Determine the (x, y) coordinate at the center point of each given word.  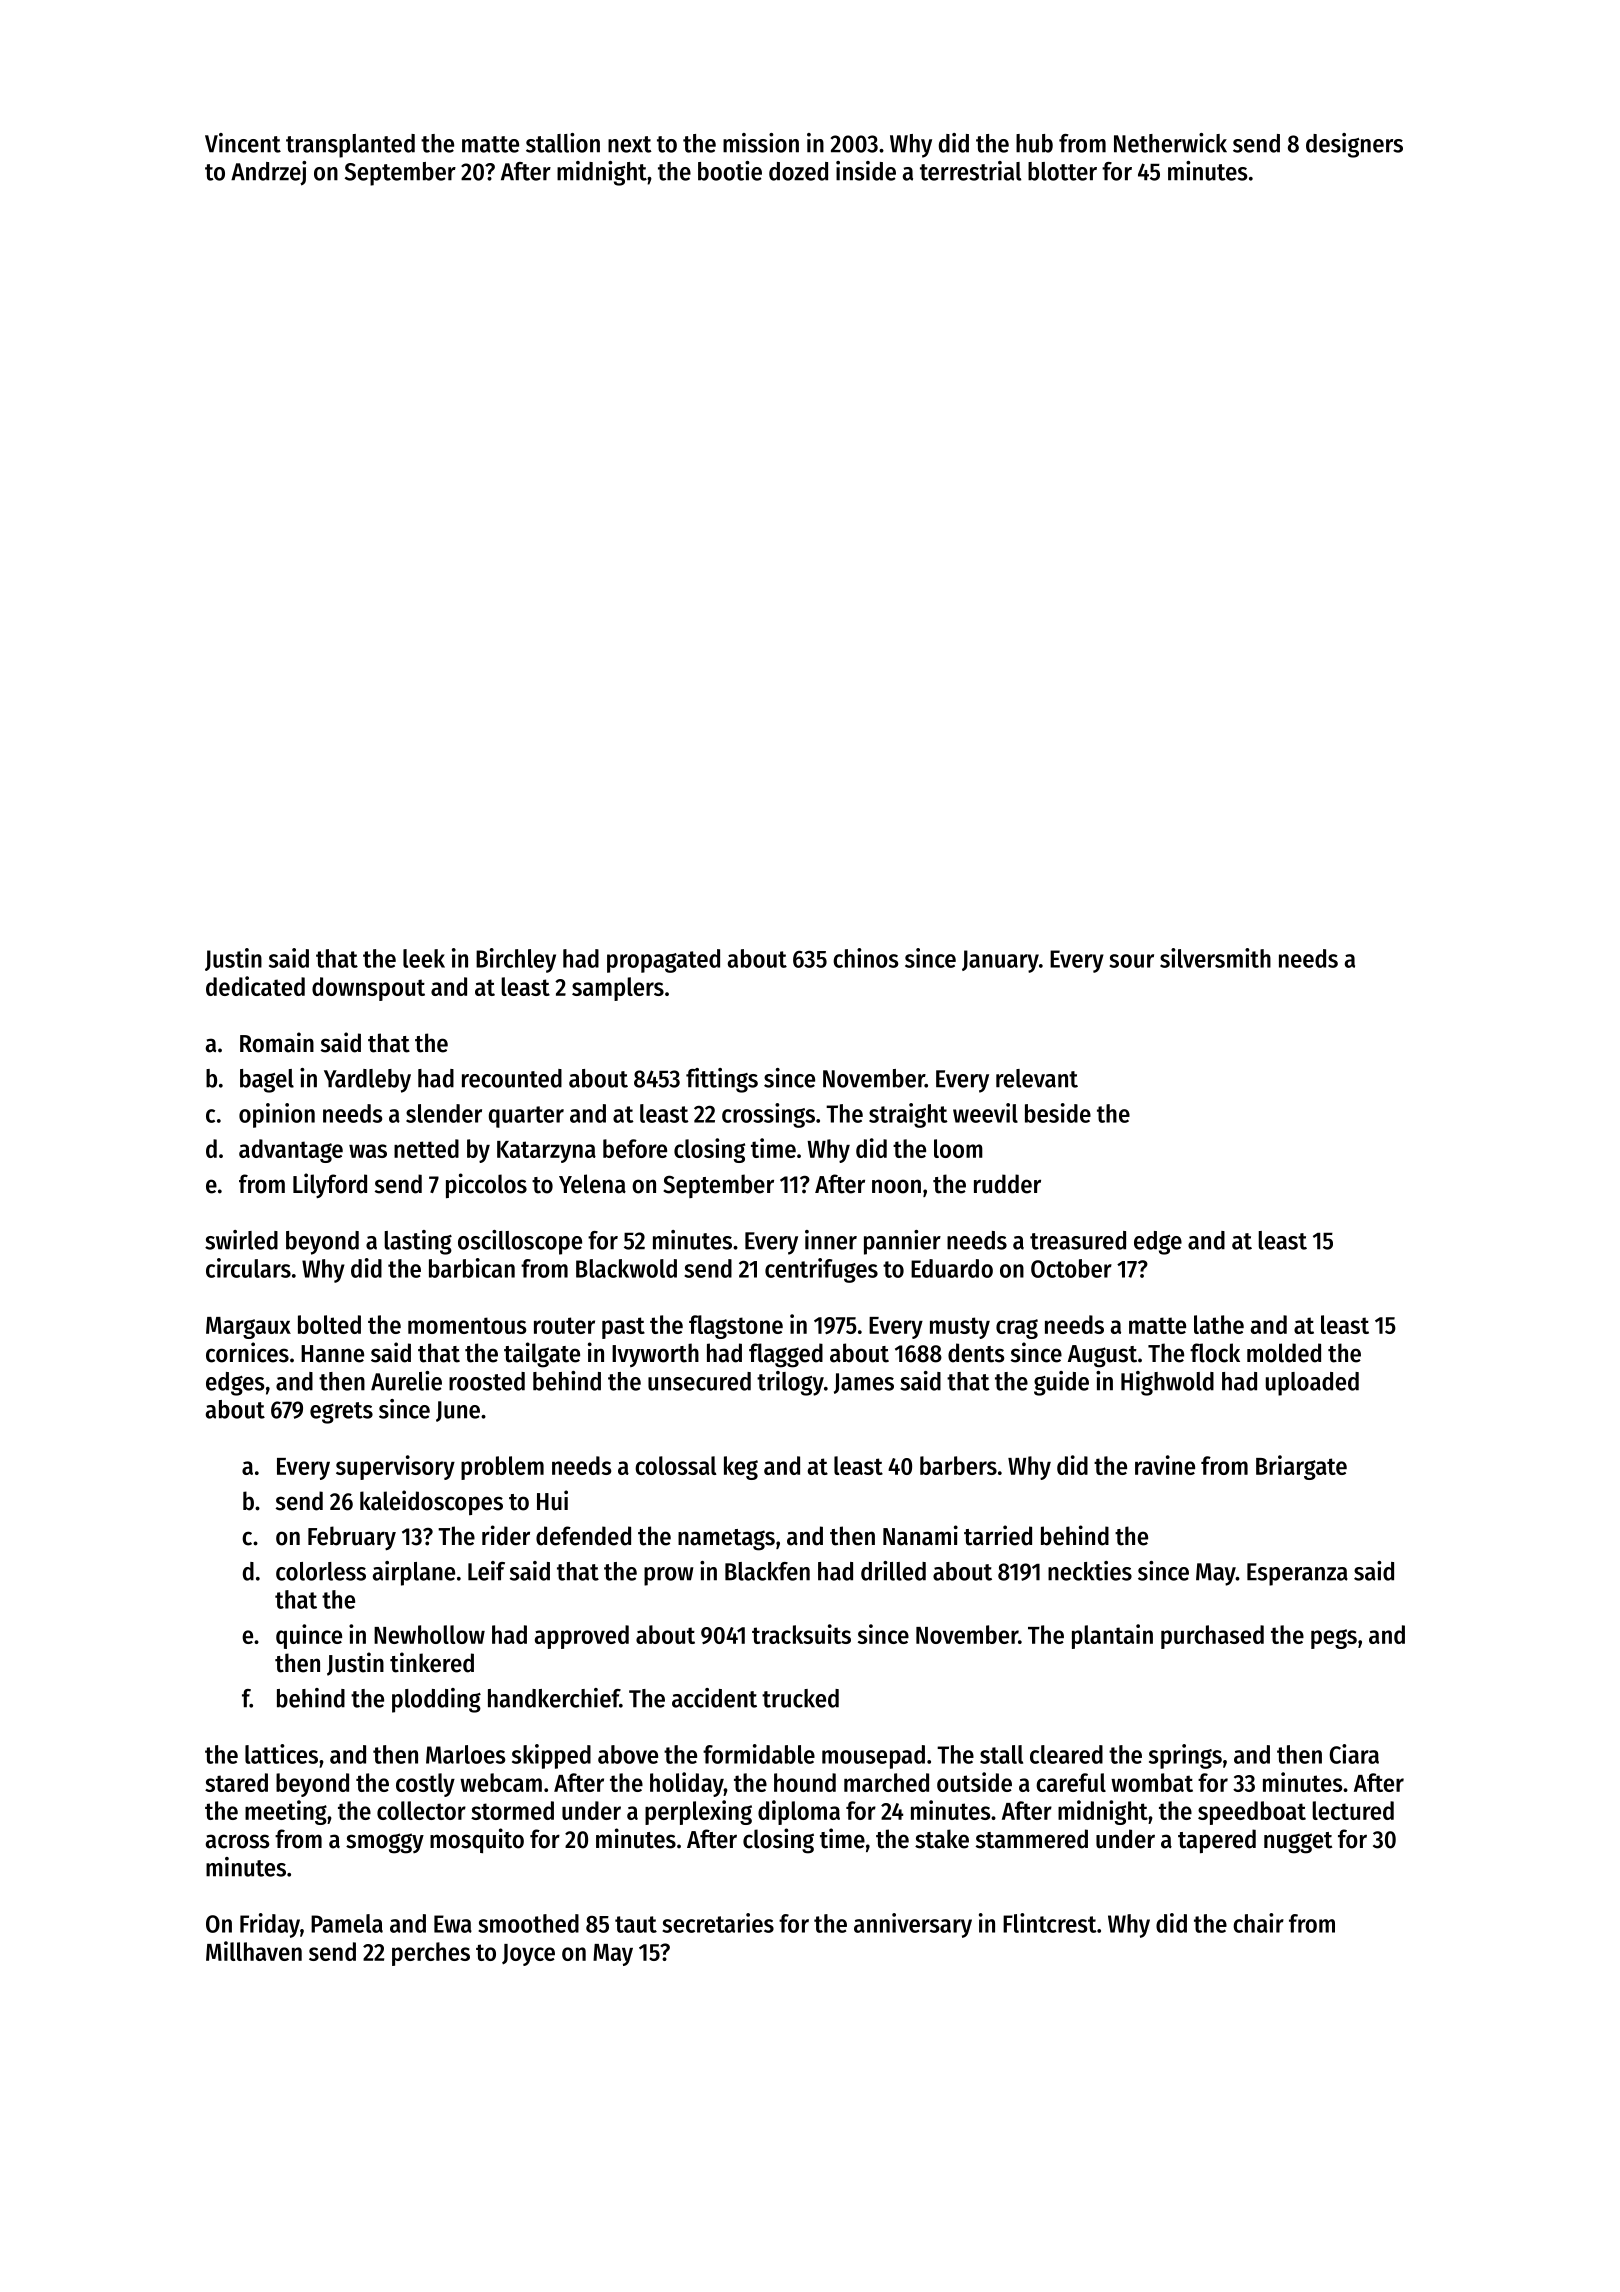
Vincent (243, 143)
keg (741, 1468)
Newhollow (429, 1634)
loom (958, 1148)
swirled (241, 1240)
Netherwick (1170, 143)
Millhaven (254, 1951)
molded (1284, 1353)
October (1071, 1268)
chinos (865, 958)
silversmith (1215, 958)
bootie (730, 171)
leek (424, 958)
